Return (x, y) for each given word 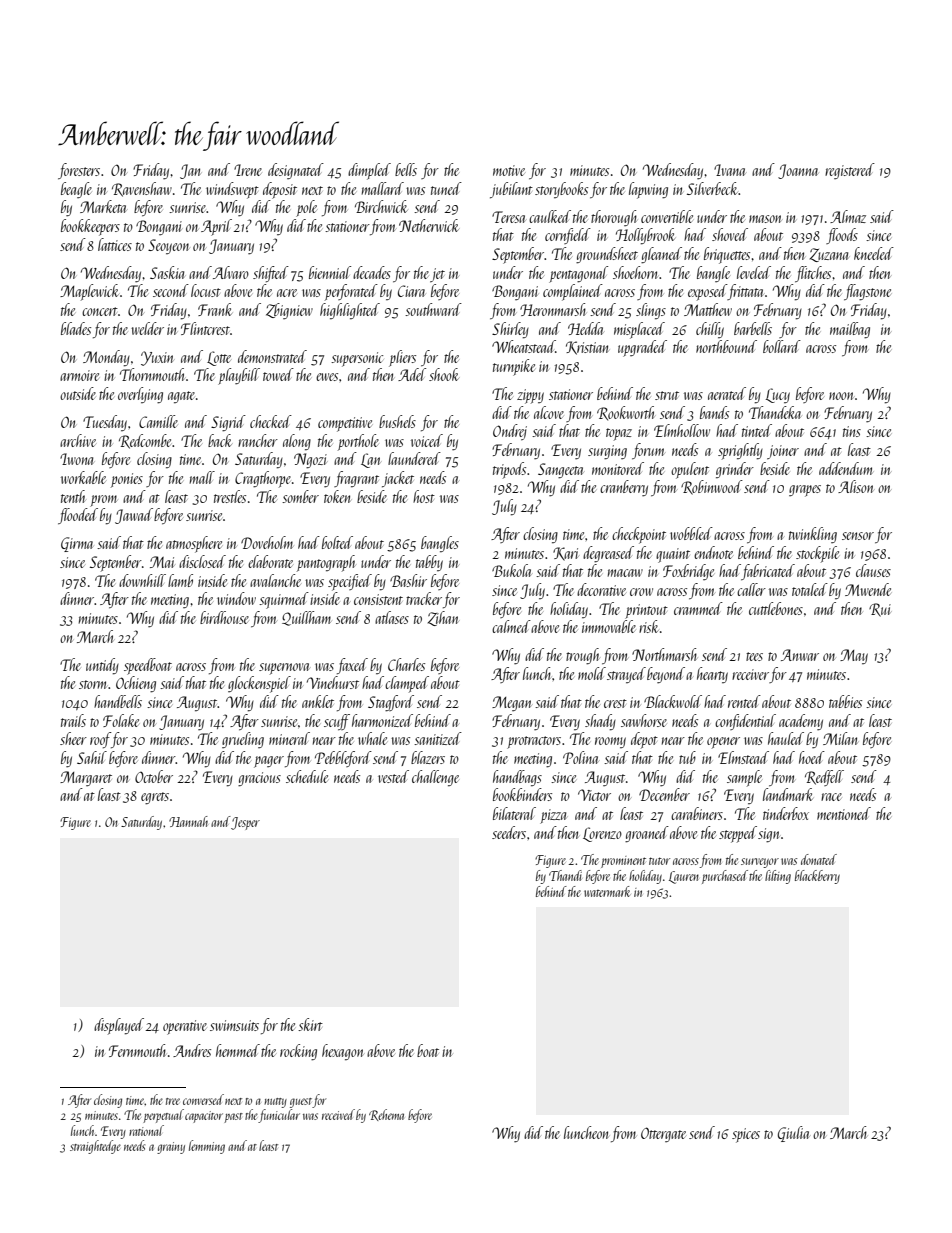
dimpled (369, 171)
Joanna (798, 171)
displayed (119, 1026)
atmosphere (194, 544)
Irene (248, 170)
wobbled (691, 533)
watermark (607, 891)
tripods (509, 470)
